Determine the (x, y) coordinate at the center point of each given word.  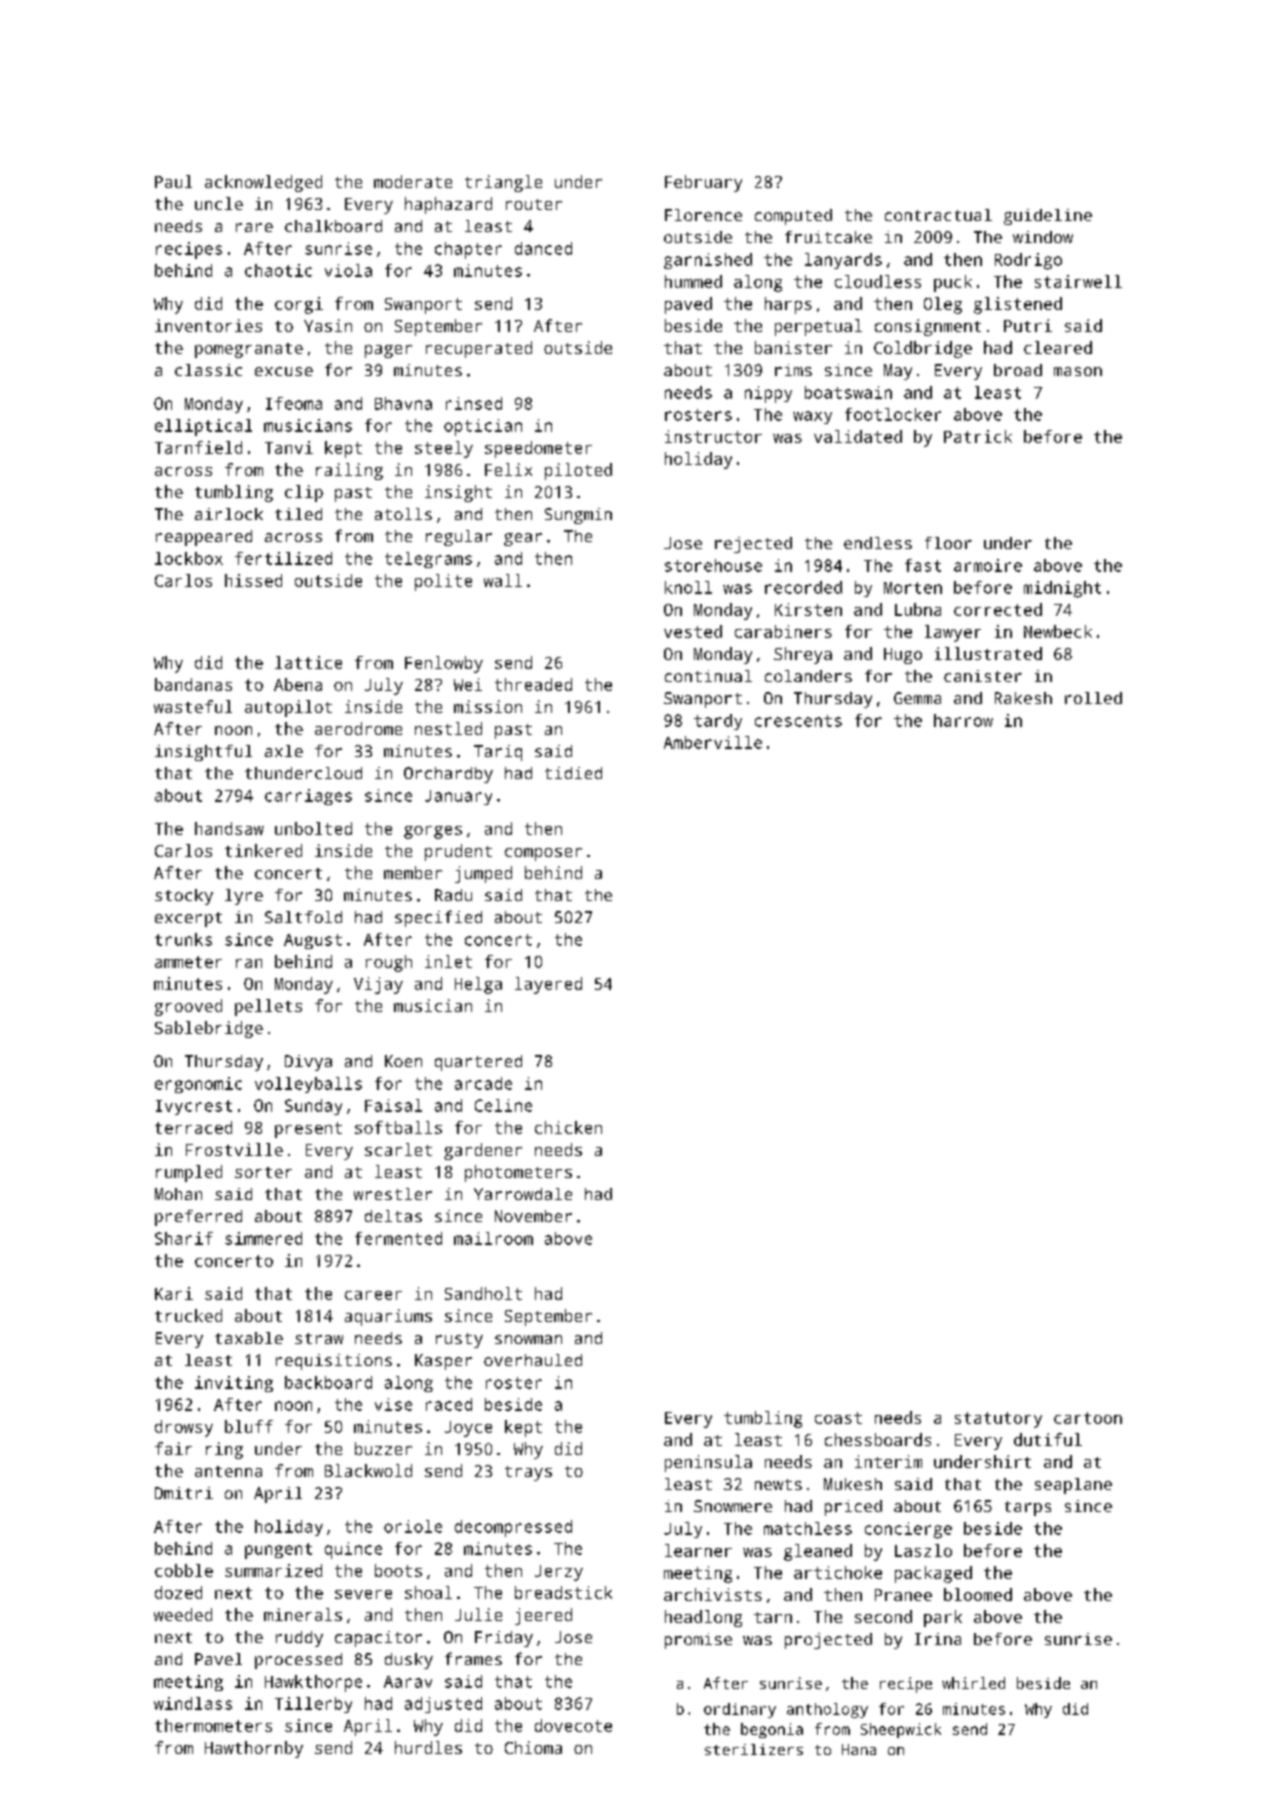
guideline (1048, 217)
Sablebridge (209, 1029)
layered (548, 985)
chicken (568, 1127)
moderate (413, 181)
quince (353, 1550)
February (703, 183)
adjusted (443, 1705)
